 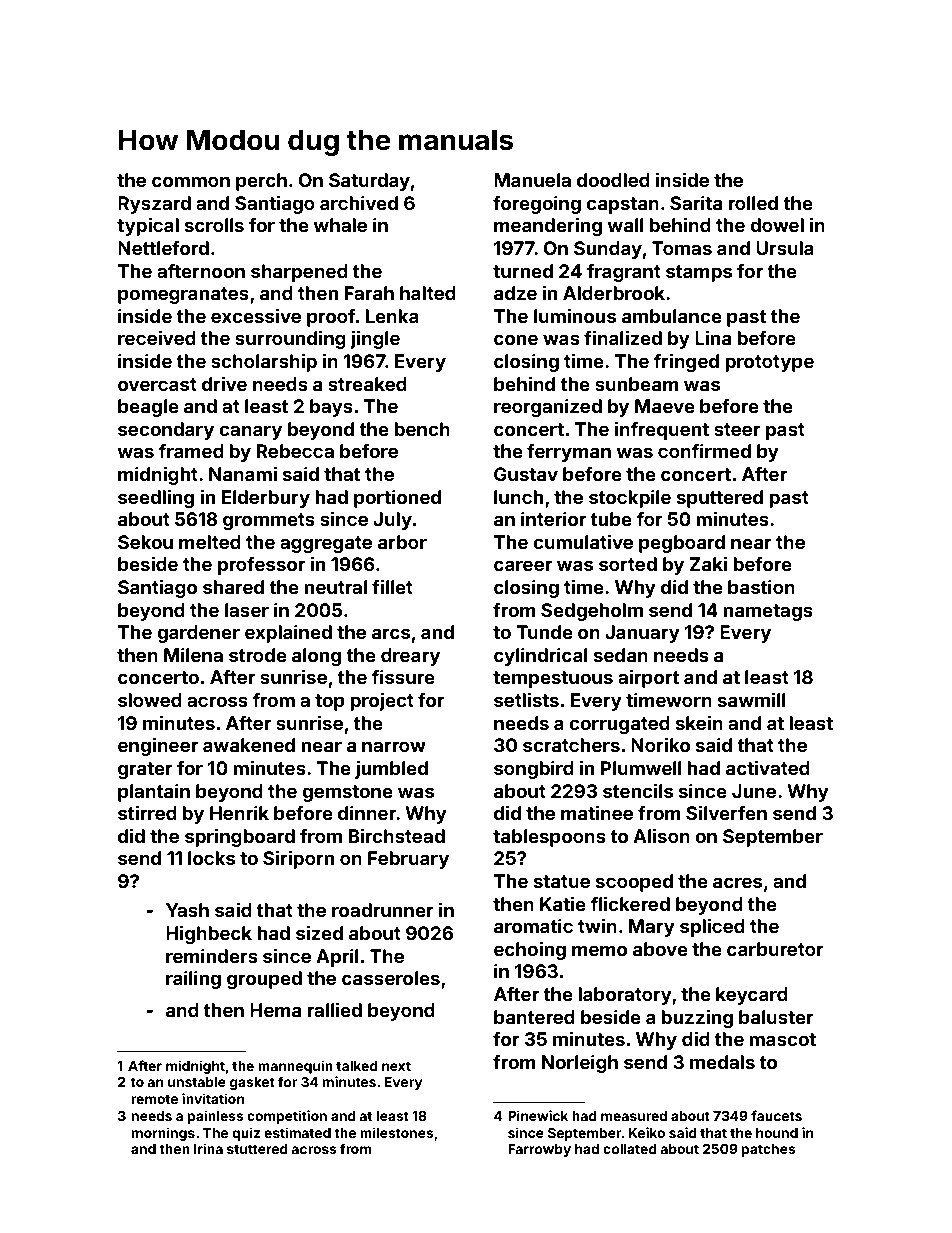 I want to click on steer, so click(x=737, y=429).
